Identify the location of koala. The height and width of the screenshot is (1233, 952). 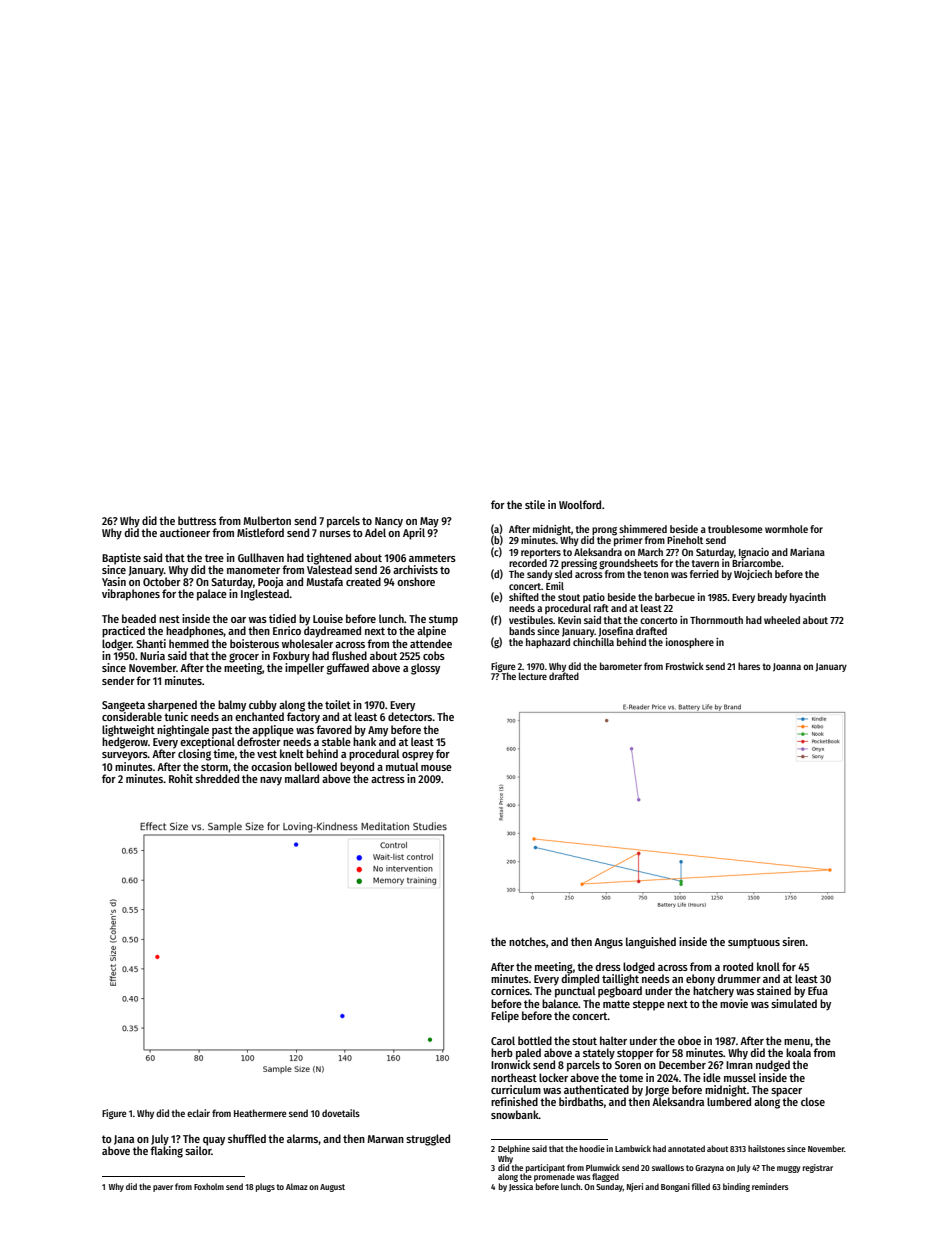
(798, 1052).
